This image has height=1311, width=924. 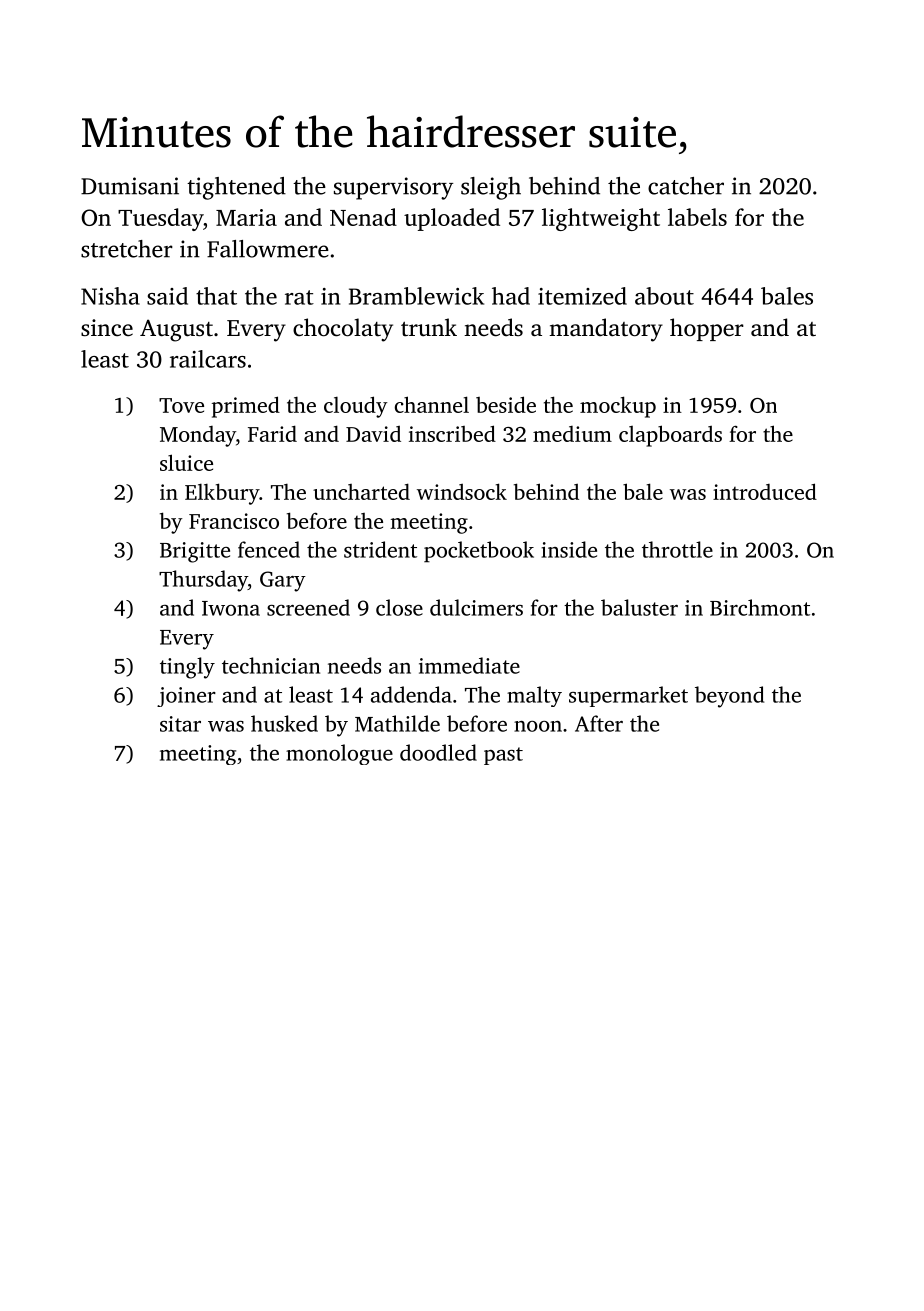 What do you see at coordinates (664, 296) in the image?
I see `about` at bounding box center [664, 296].
